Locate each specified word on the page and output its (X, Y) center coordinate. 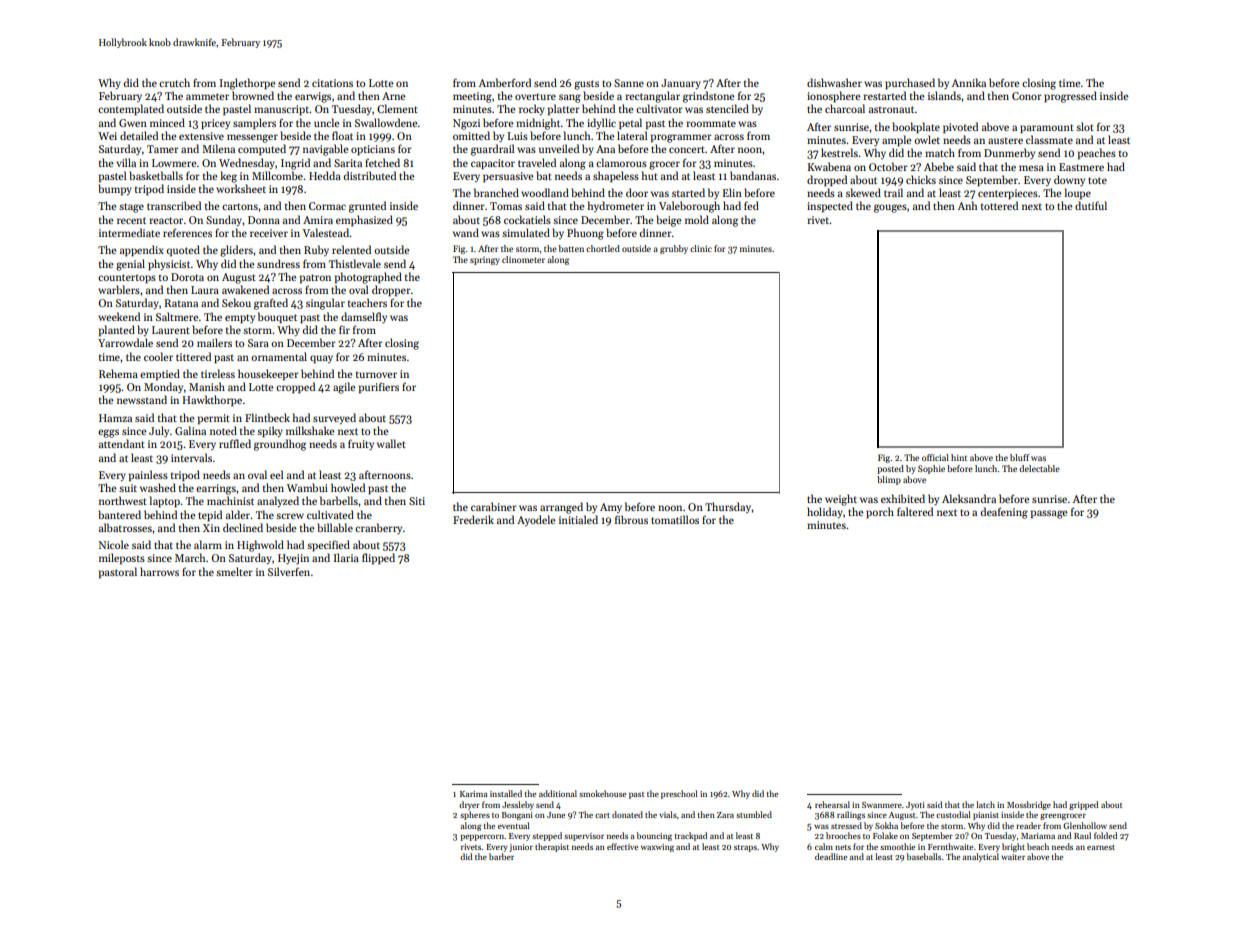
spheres (475, 815)
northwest (123, 500)
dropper (391, 291)
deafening (1004, 513)
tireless (218, 373)
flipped (378, 559)
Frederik (473, 519)
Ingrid (295, 164)
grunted (367, 207)
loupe (1078, 193)
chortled (603, 248)
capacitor (493, 164)
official (935, 457)
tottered (999, 205)
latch (985, 804)
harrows (159, 571)
